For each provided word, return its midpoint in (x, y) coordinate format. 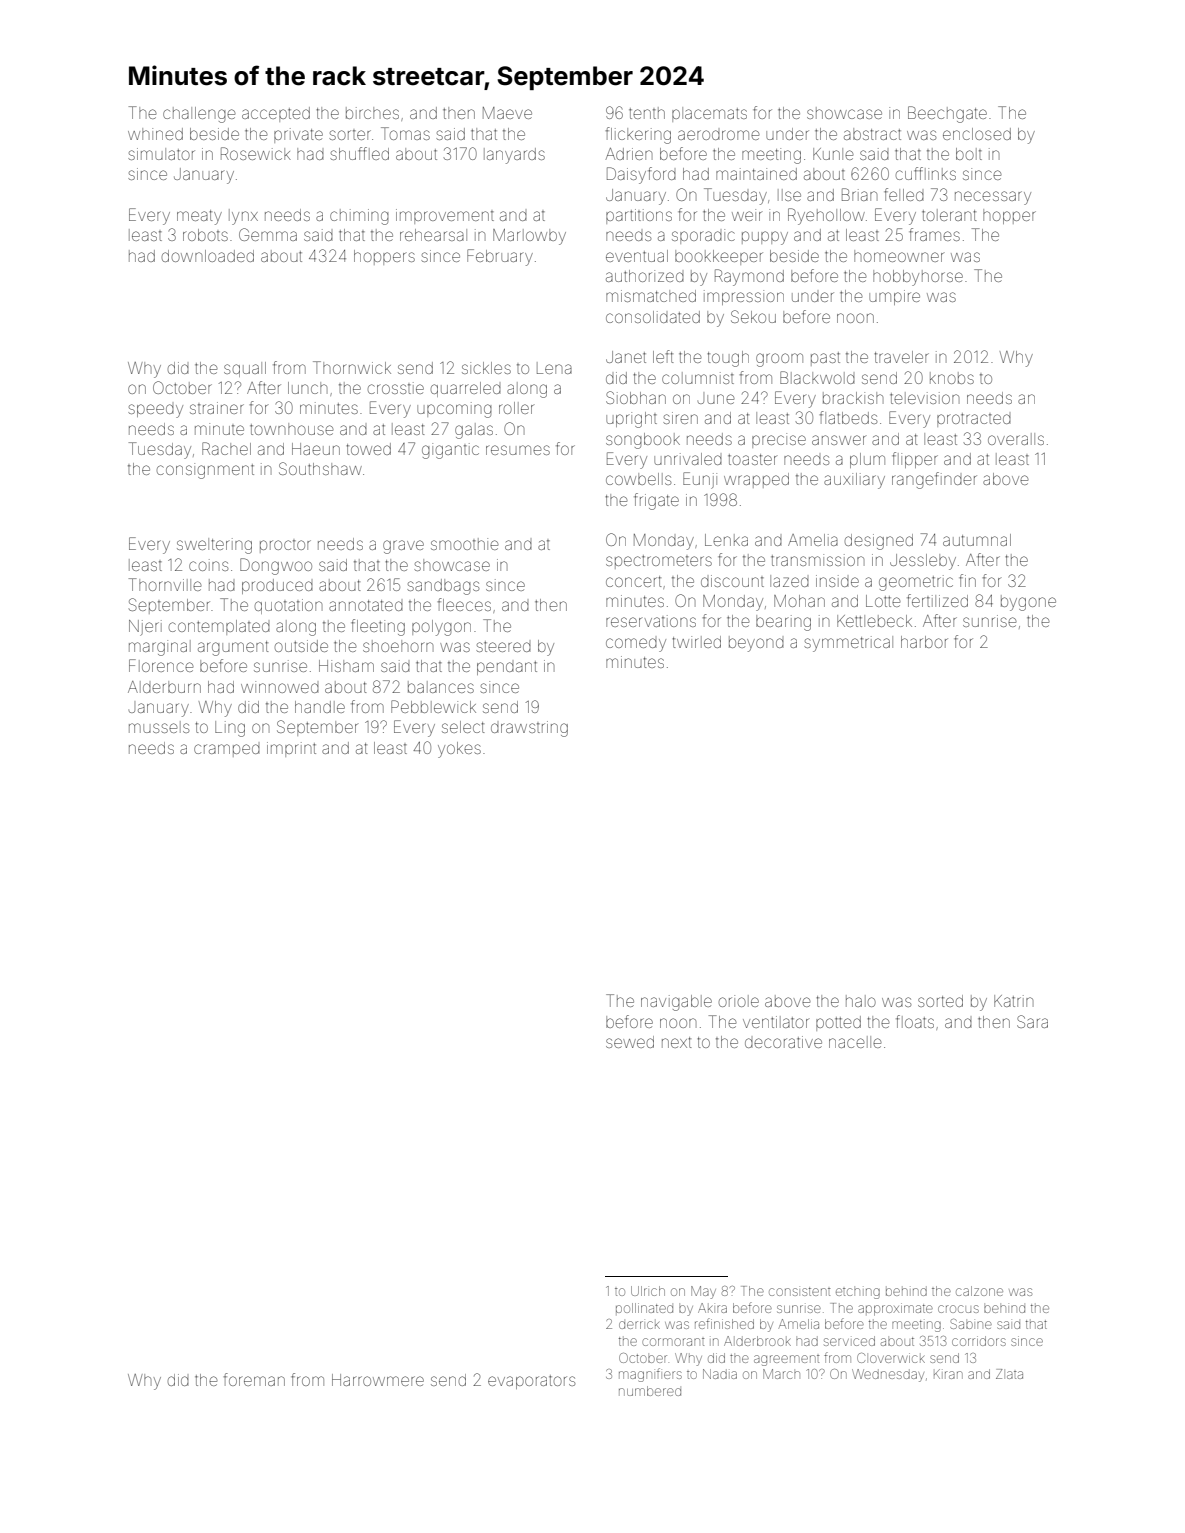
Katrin (1013, 1001)
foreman (254, 1379)
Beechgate (947, 114)
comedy (636, 645)
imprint (291, 749)
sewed (630, 1042)
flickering (638, 135)
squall (245, 369)
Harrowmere (378, 1380)
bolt (969, 154)
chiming (359, 217)
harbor (924, 642)
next (677, 1042)
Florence (161, 665)
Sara (1032, 1021)
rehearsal (433, 235)
